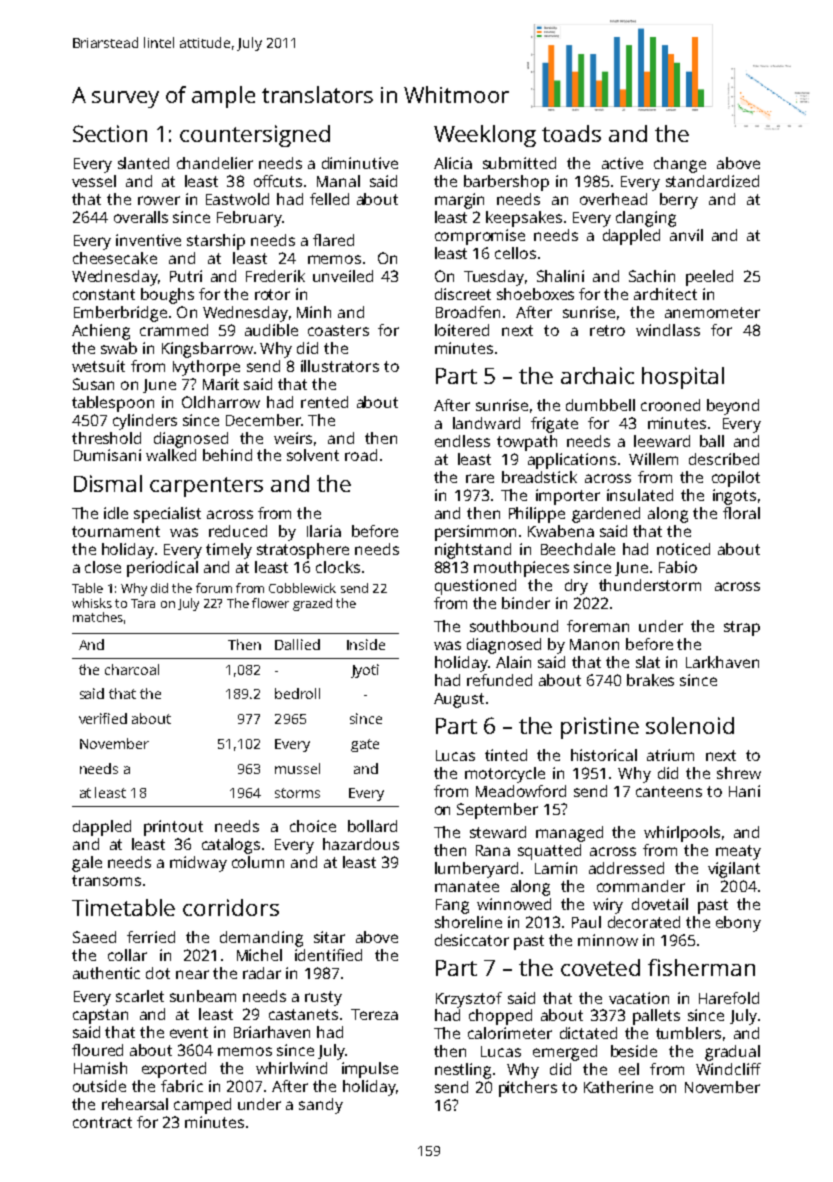  Describe the element at coordinates (98, 617) in the image. I see `matches` at that location.
